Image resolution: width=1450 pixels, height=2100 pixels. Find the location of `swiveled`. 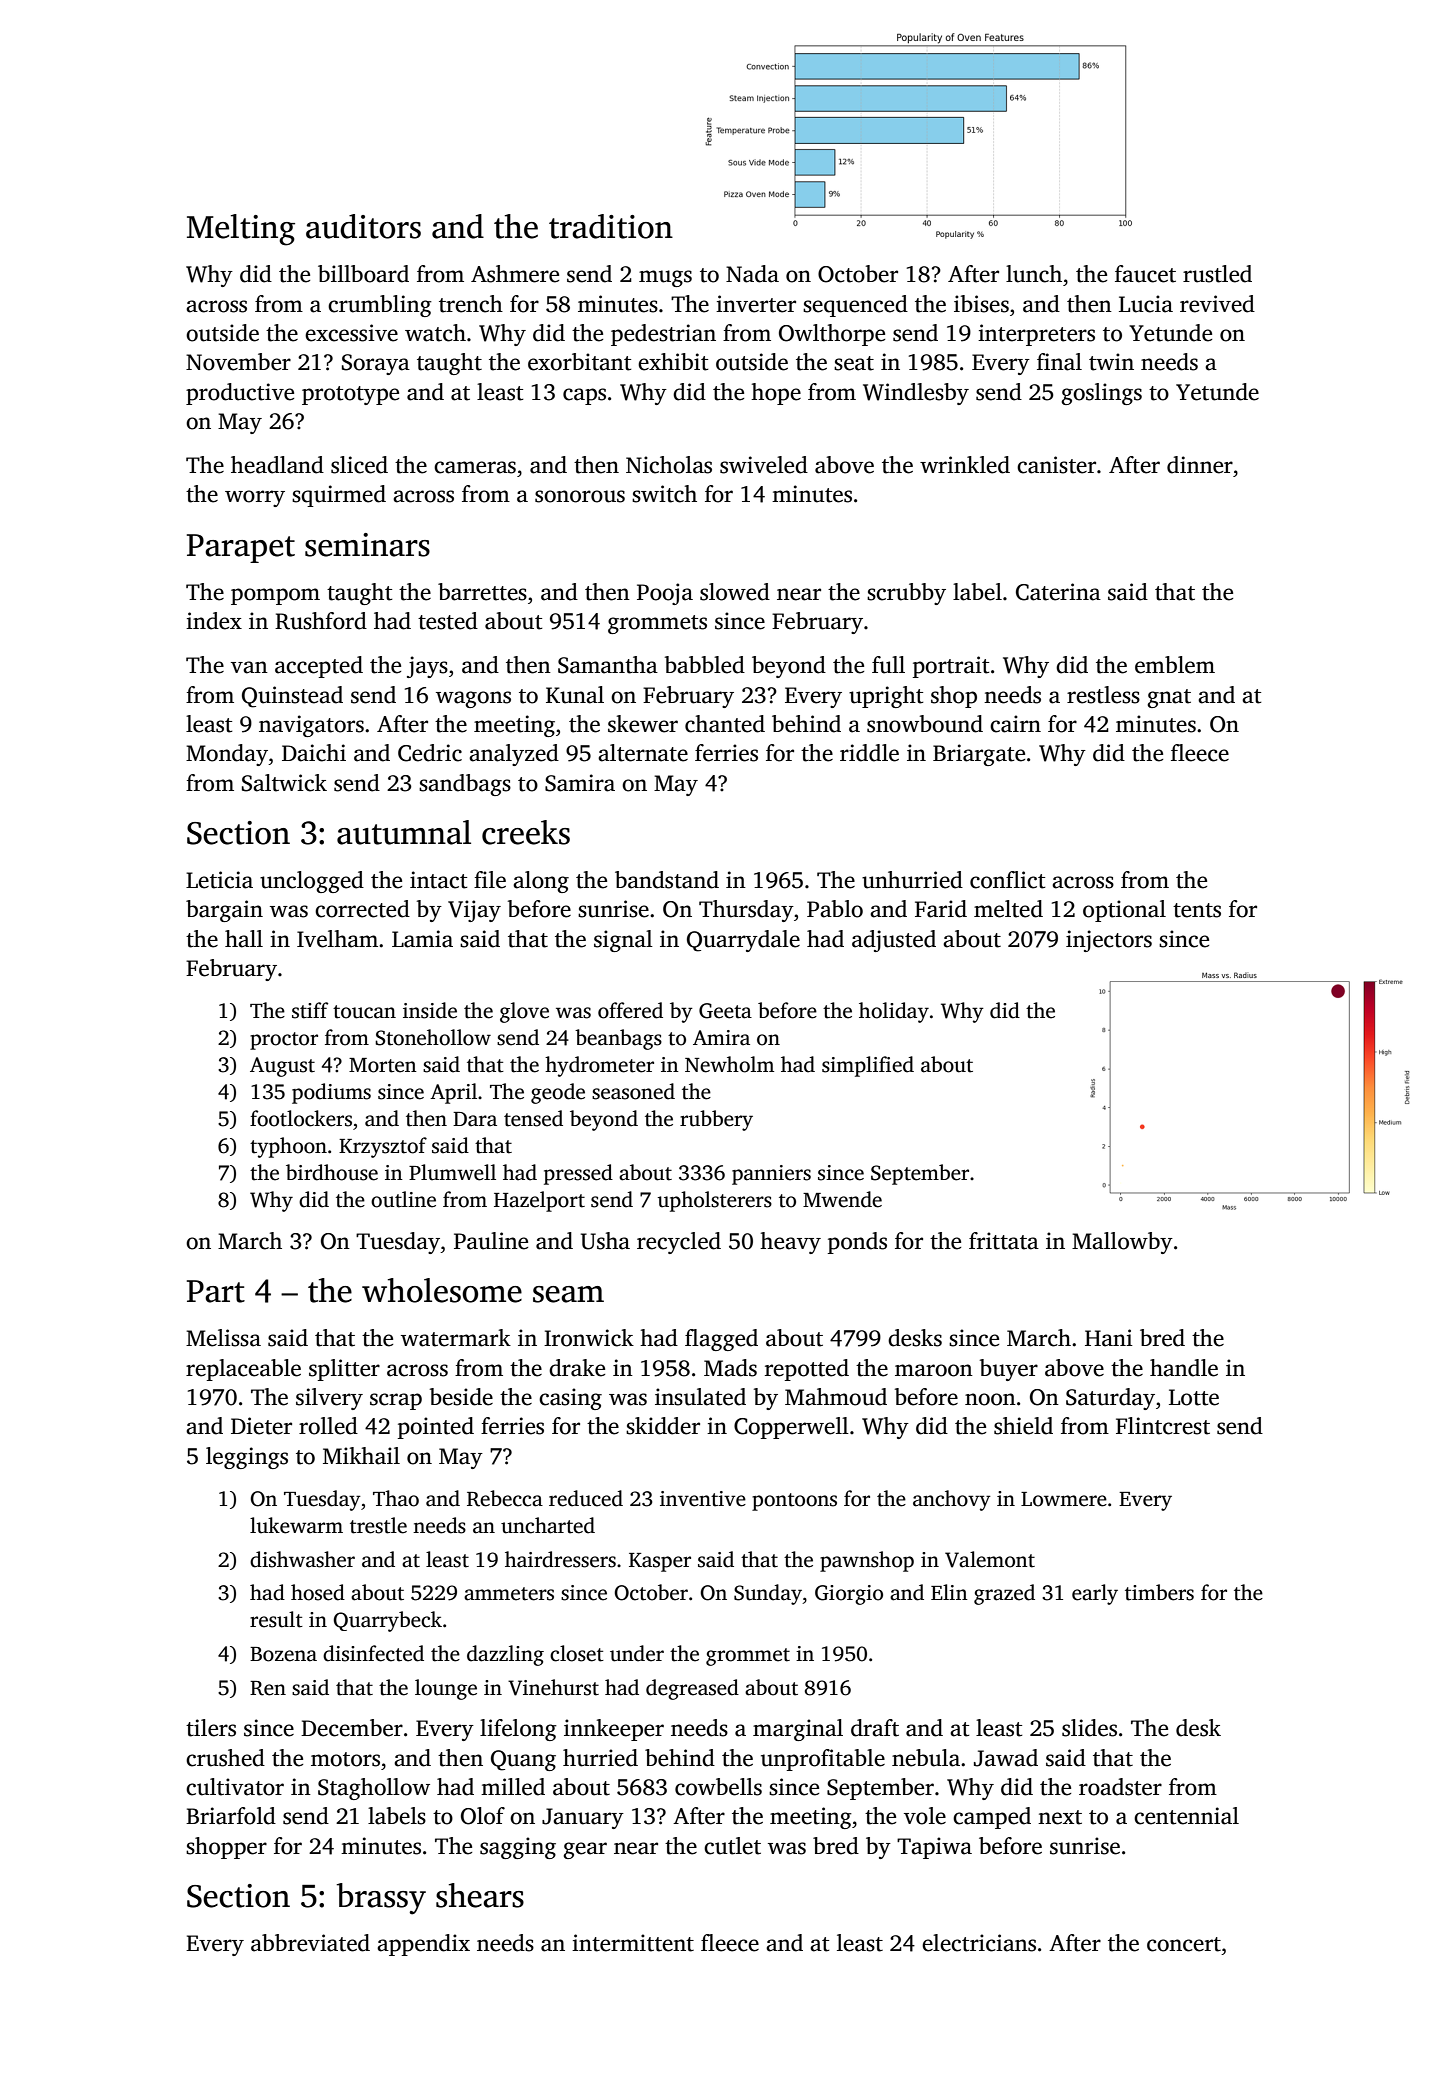

swiveled is located at coordinates (764, 465).
